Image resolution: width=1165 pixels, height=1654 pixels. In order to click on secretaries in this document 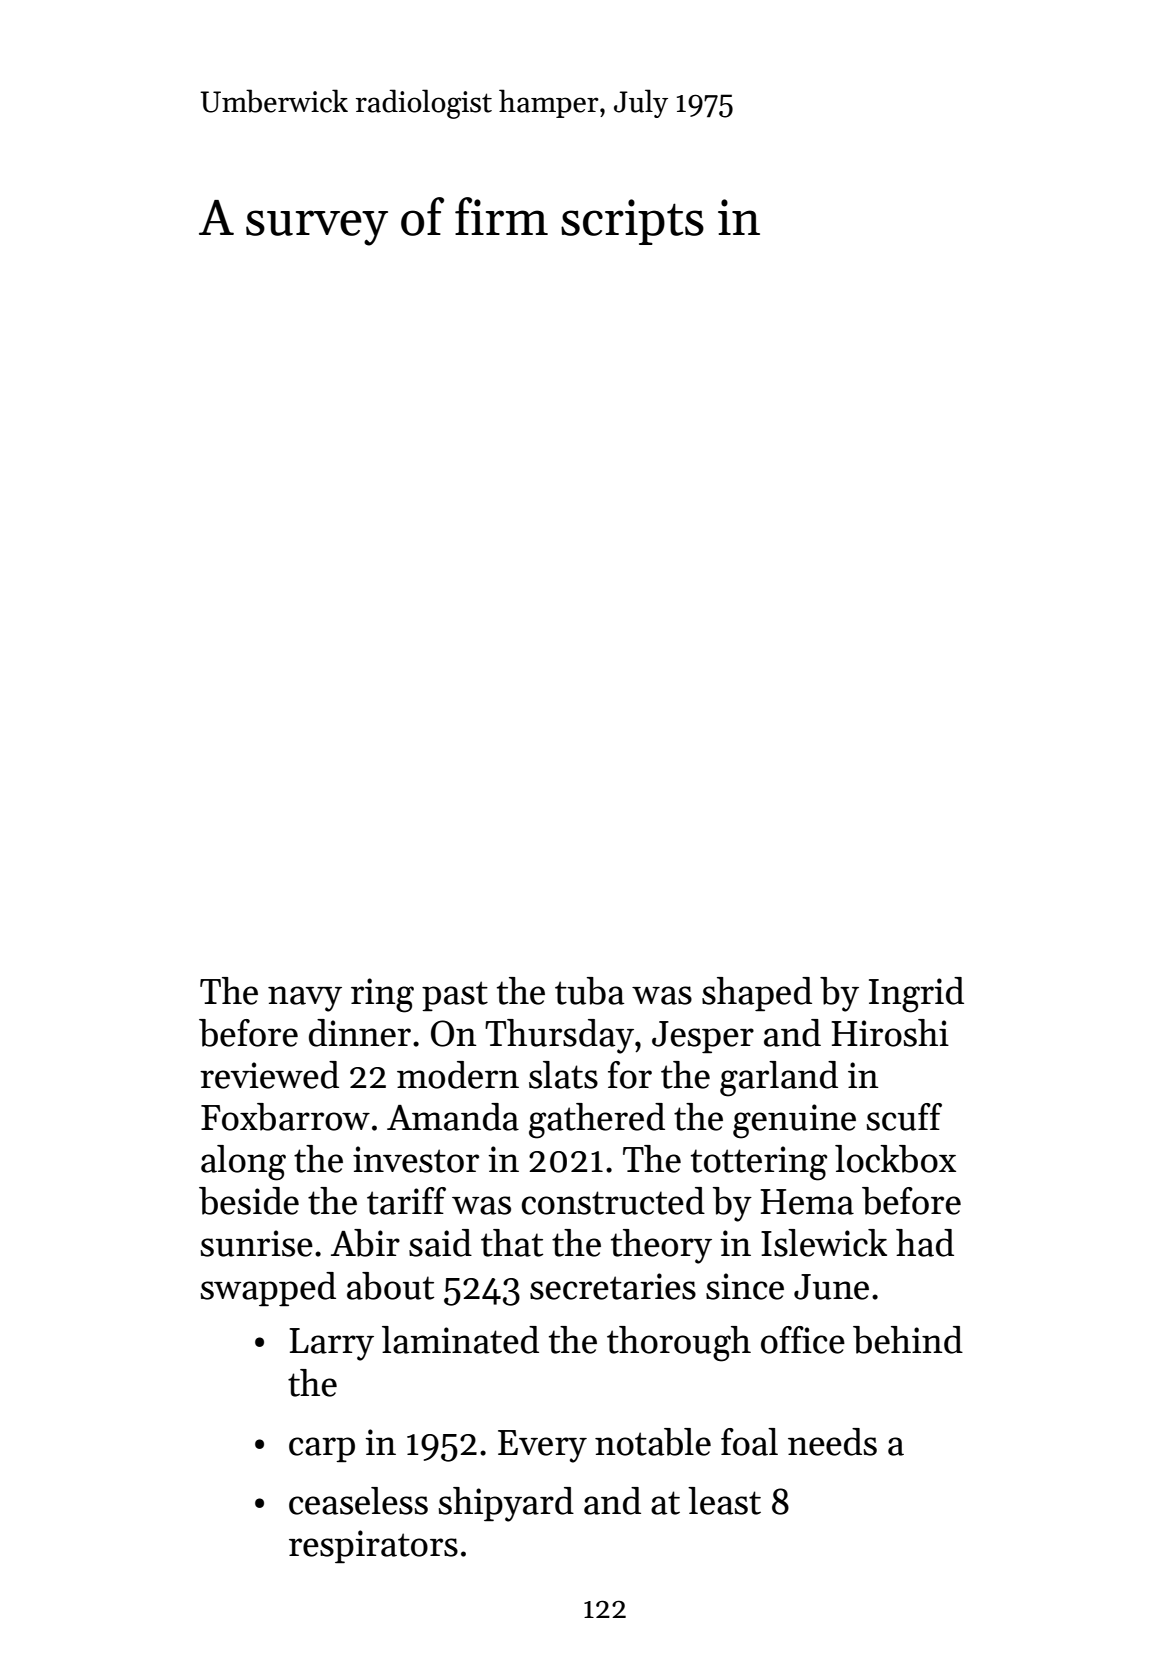, I will do `click(613, 1286)`.
